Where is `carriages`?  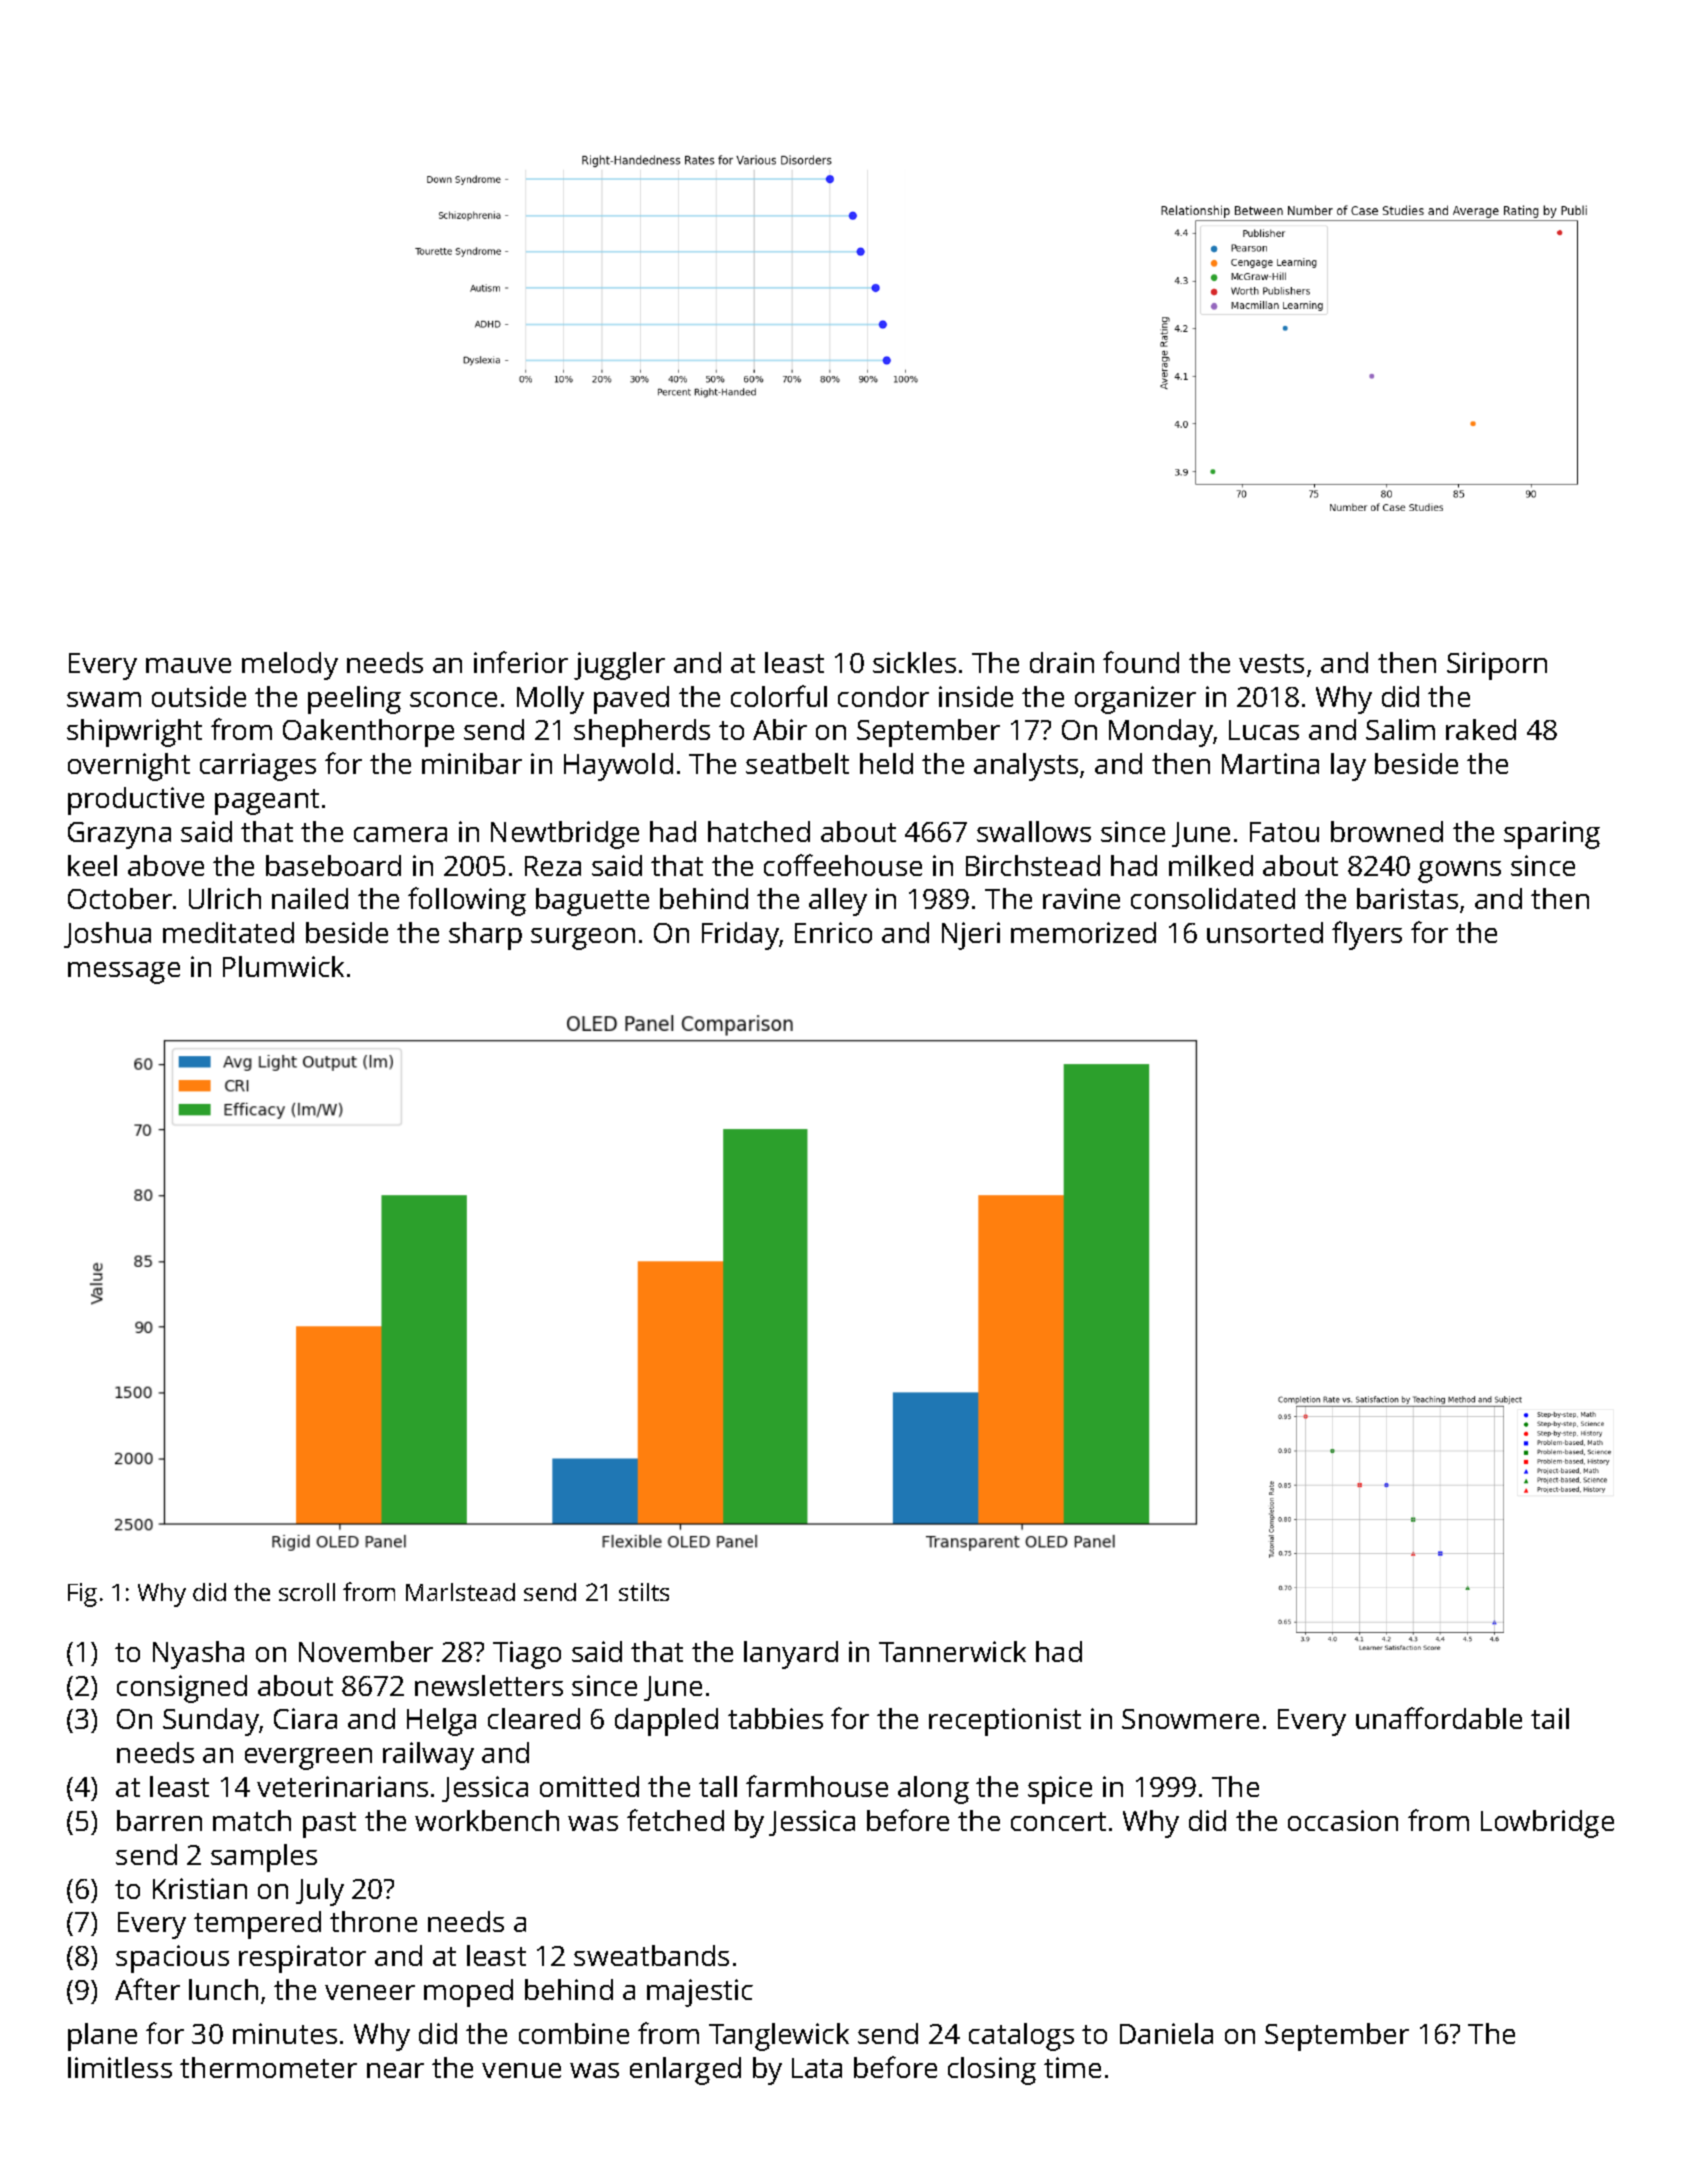
carriages is located at coordinates (258, 767).
